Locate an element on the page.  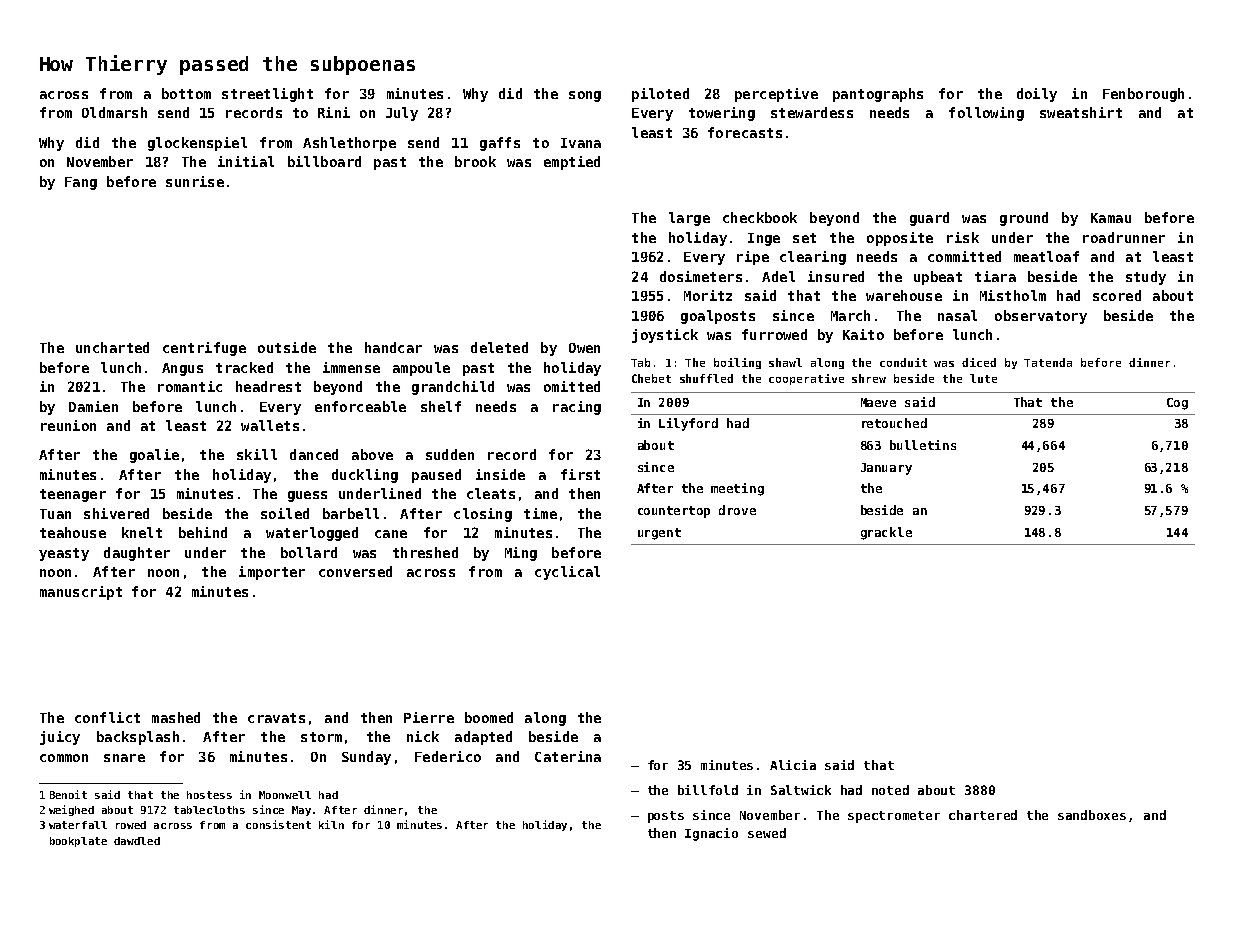
Damien is located at coordinates (93, 406).
